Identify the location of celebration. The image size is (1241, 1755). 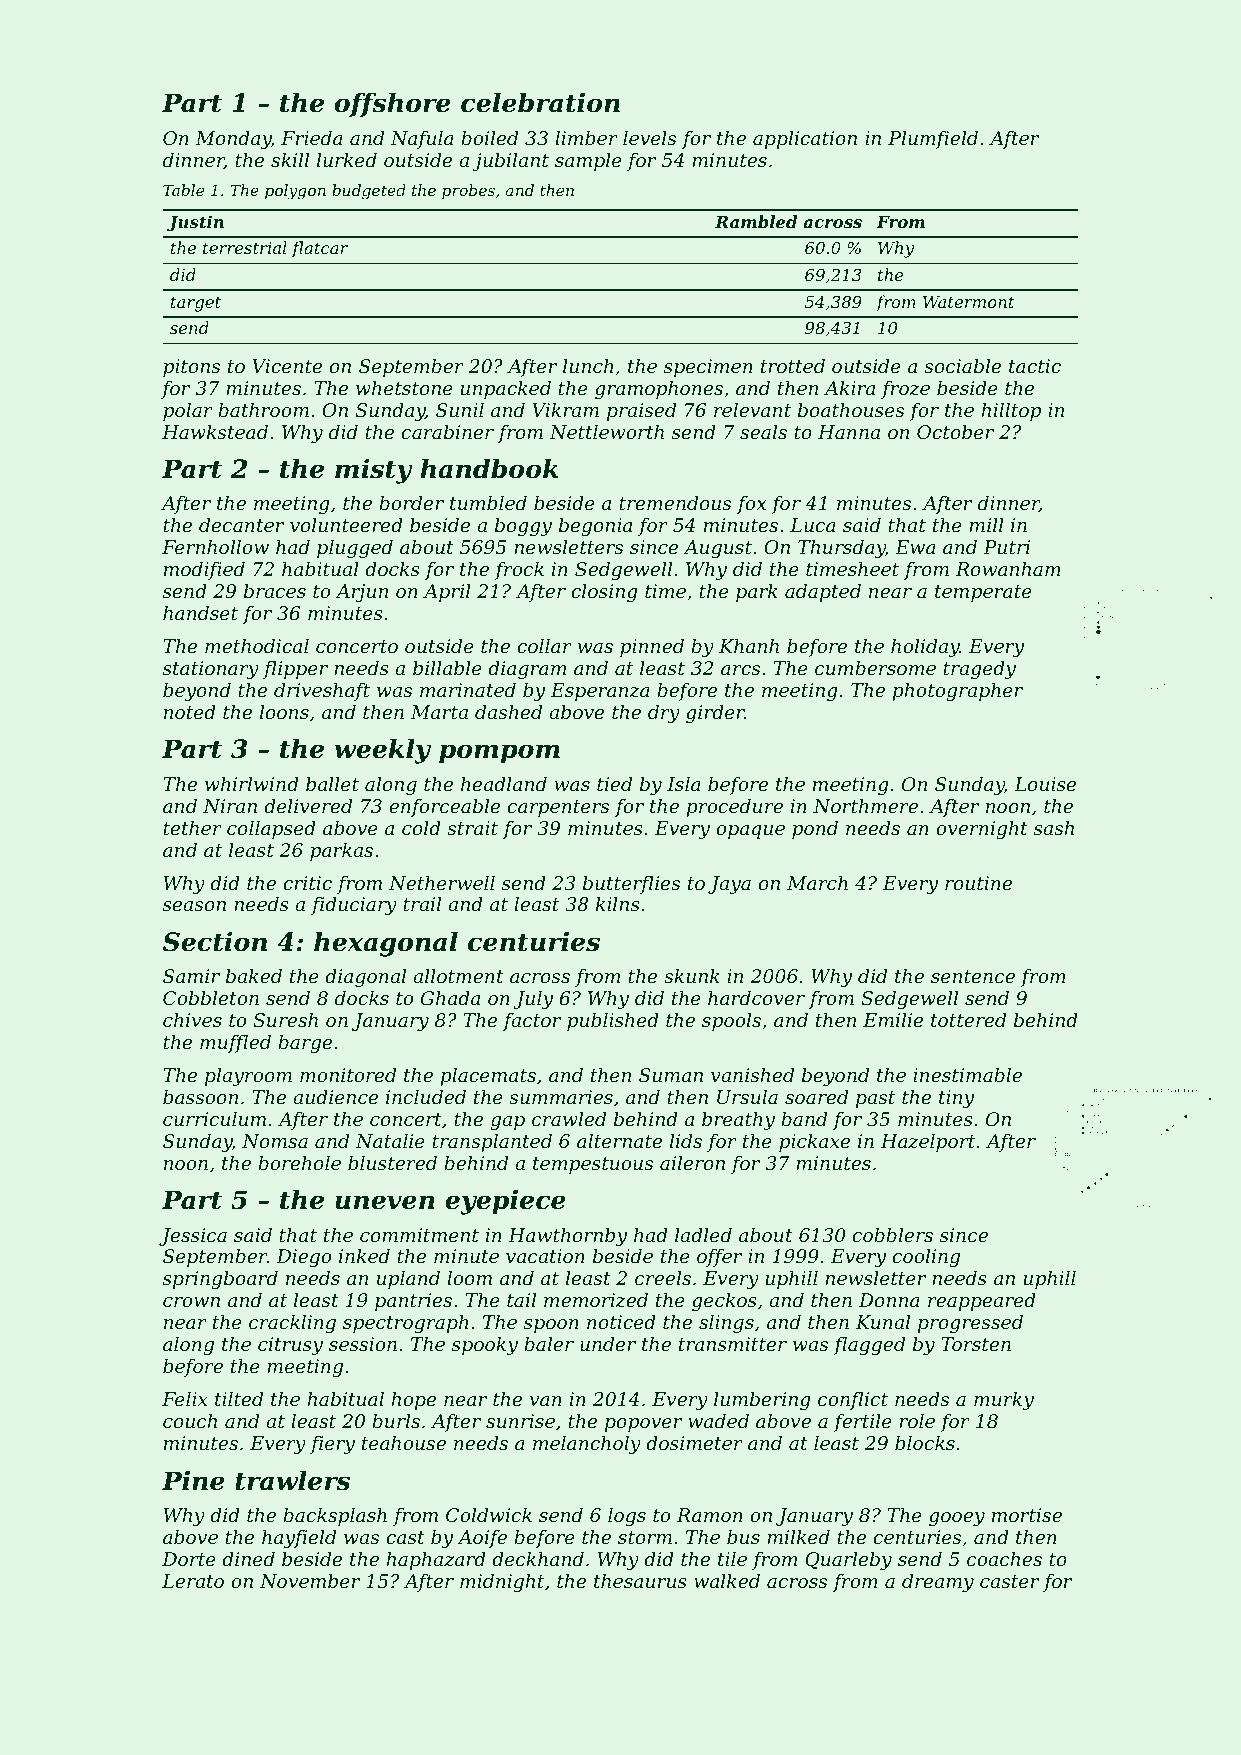
(540, 102).
